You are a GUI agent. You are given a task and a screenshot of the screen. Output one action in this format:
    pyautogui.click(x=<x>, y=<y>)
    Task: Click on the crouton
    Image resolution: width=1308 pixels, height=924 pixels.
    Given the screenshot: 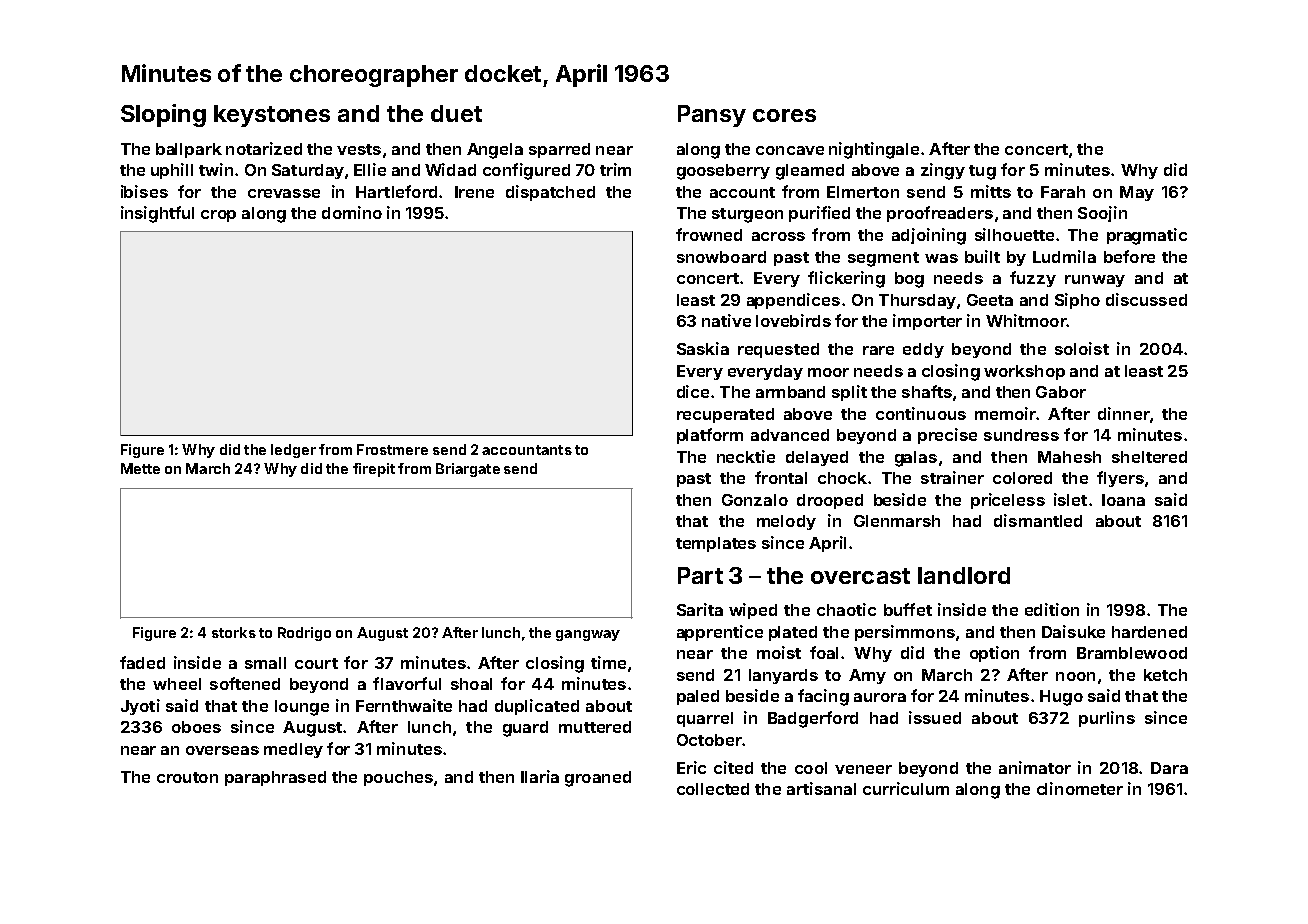 What is the action you would take?
    pyautogui.click(x=187, y=777)
